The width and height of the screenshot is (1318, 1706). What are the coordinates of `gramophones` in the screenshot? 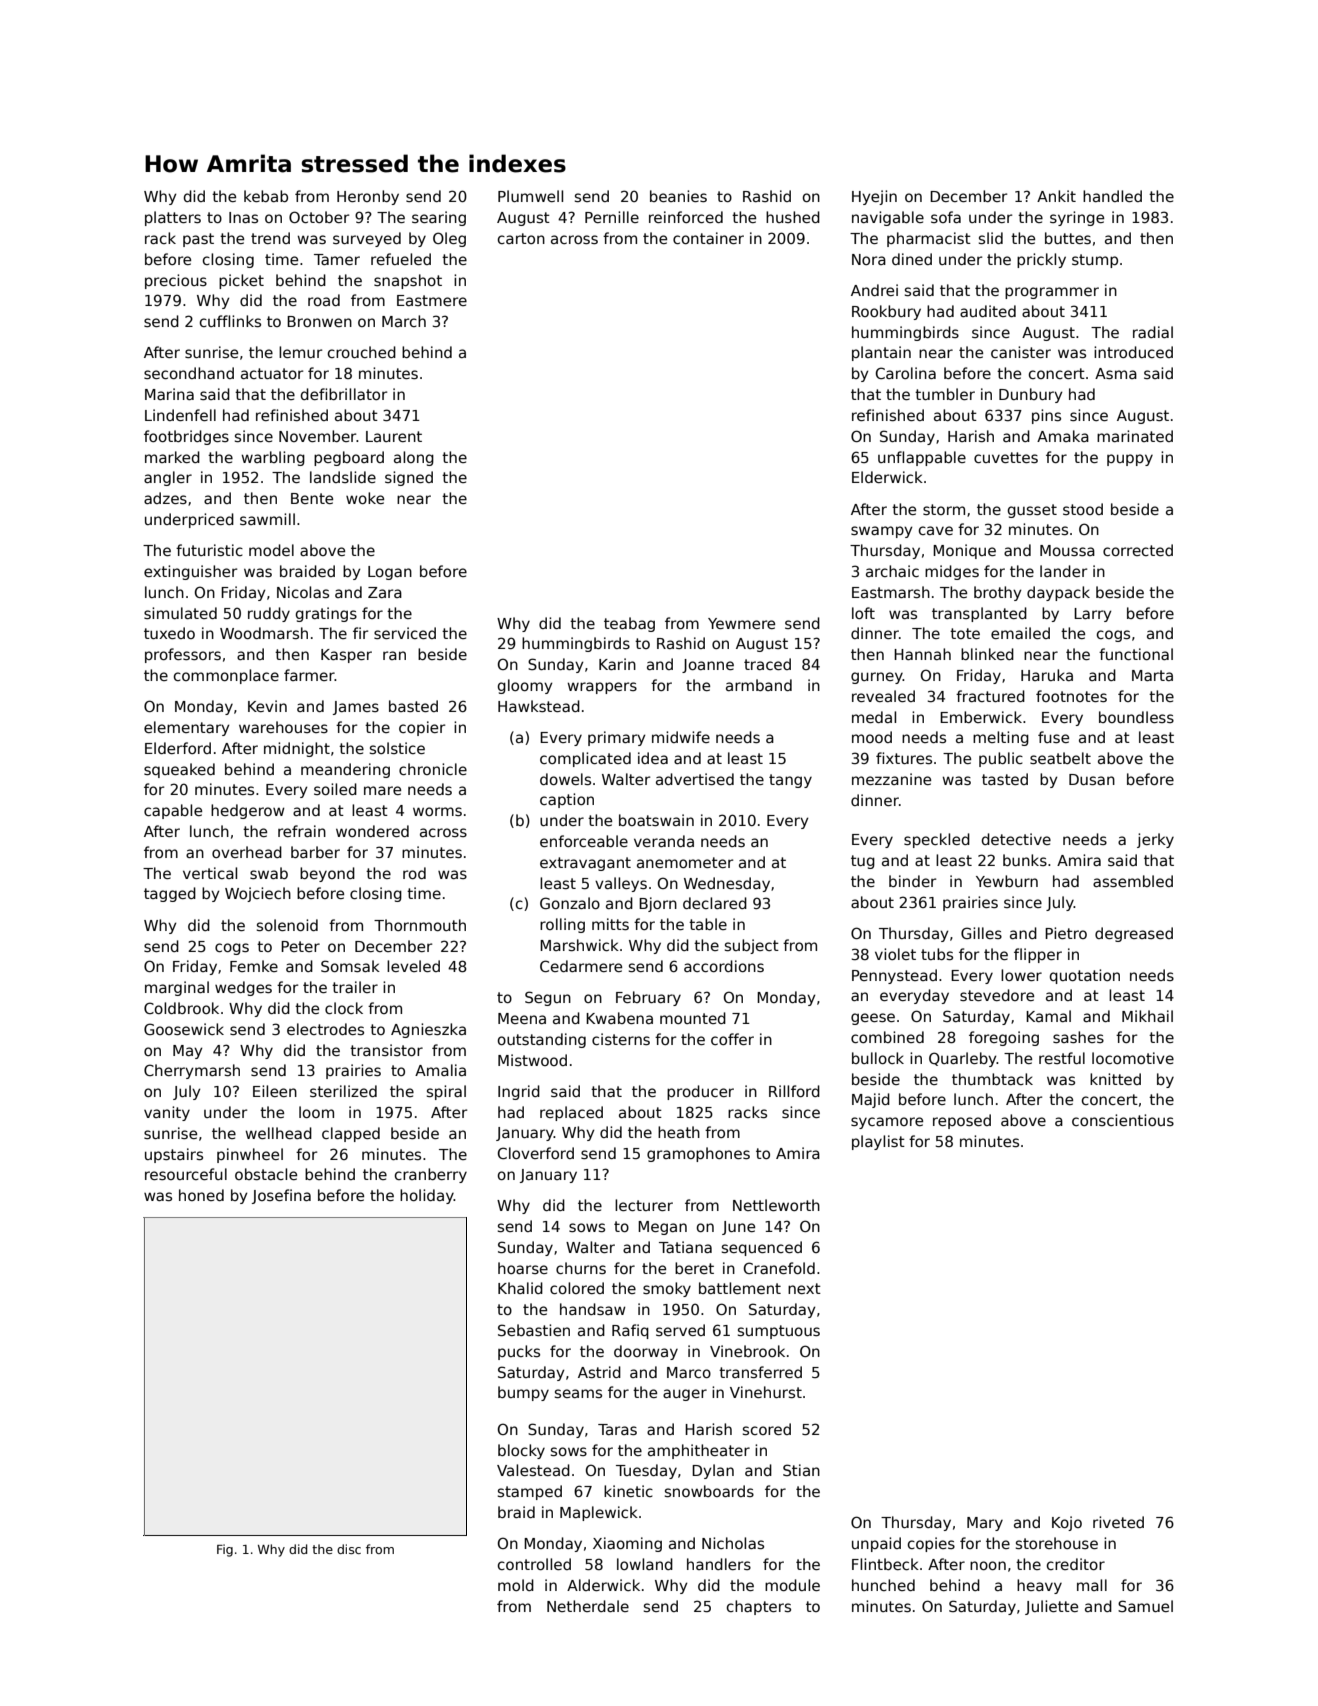 It's located at (698, 1154).
